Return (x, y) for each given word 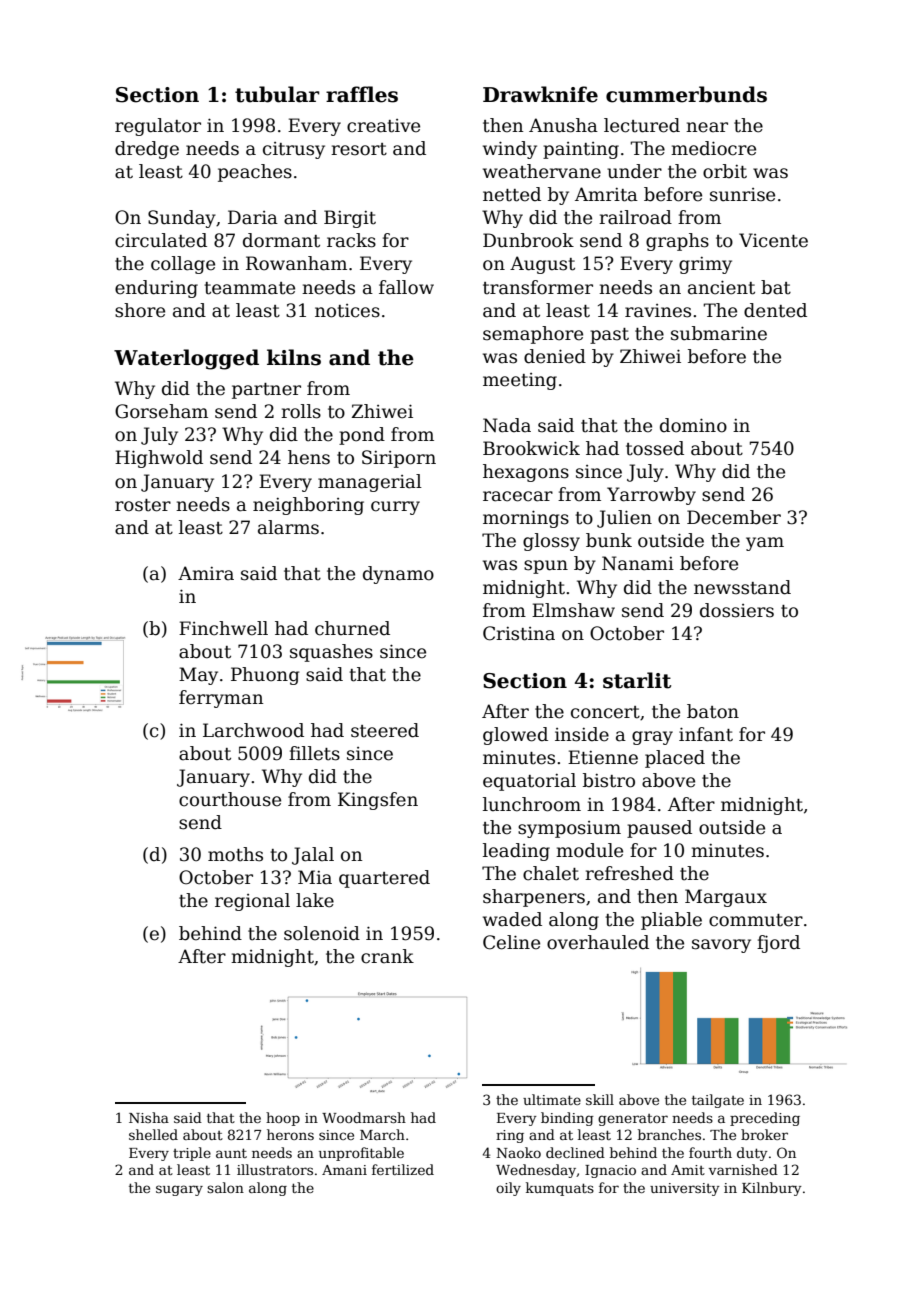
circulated (161, 240)
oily (508, 1189)
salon (225, 1187)
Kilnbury (772, 1189)
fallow (406, 287)
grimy (705, 265)
